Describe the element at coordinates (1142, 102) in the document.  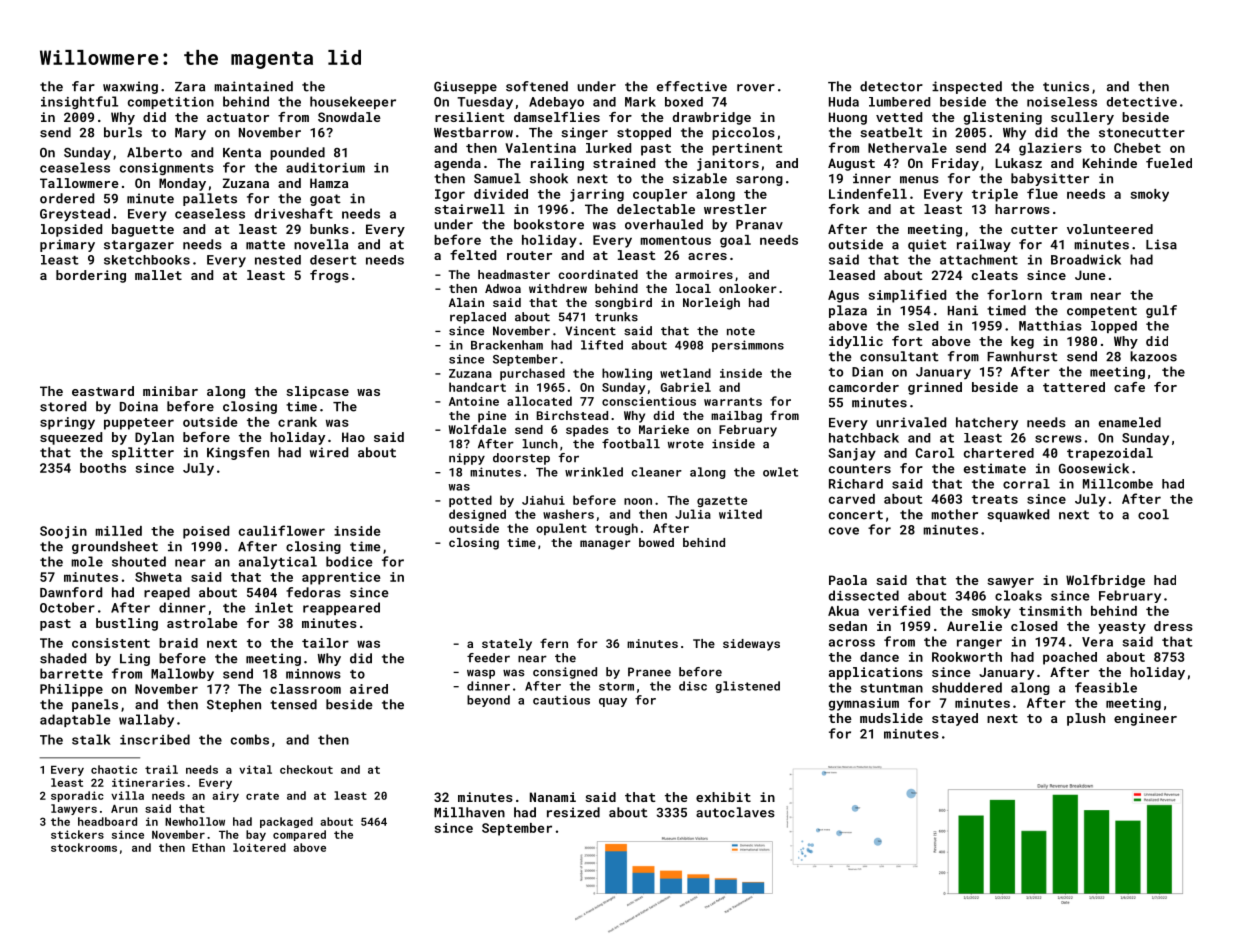
I see `detective` at that location.
